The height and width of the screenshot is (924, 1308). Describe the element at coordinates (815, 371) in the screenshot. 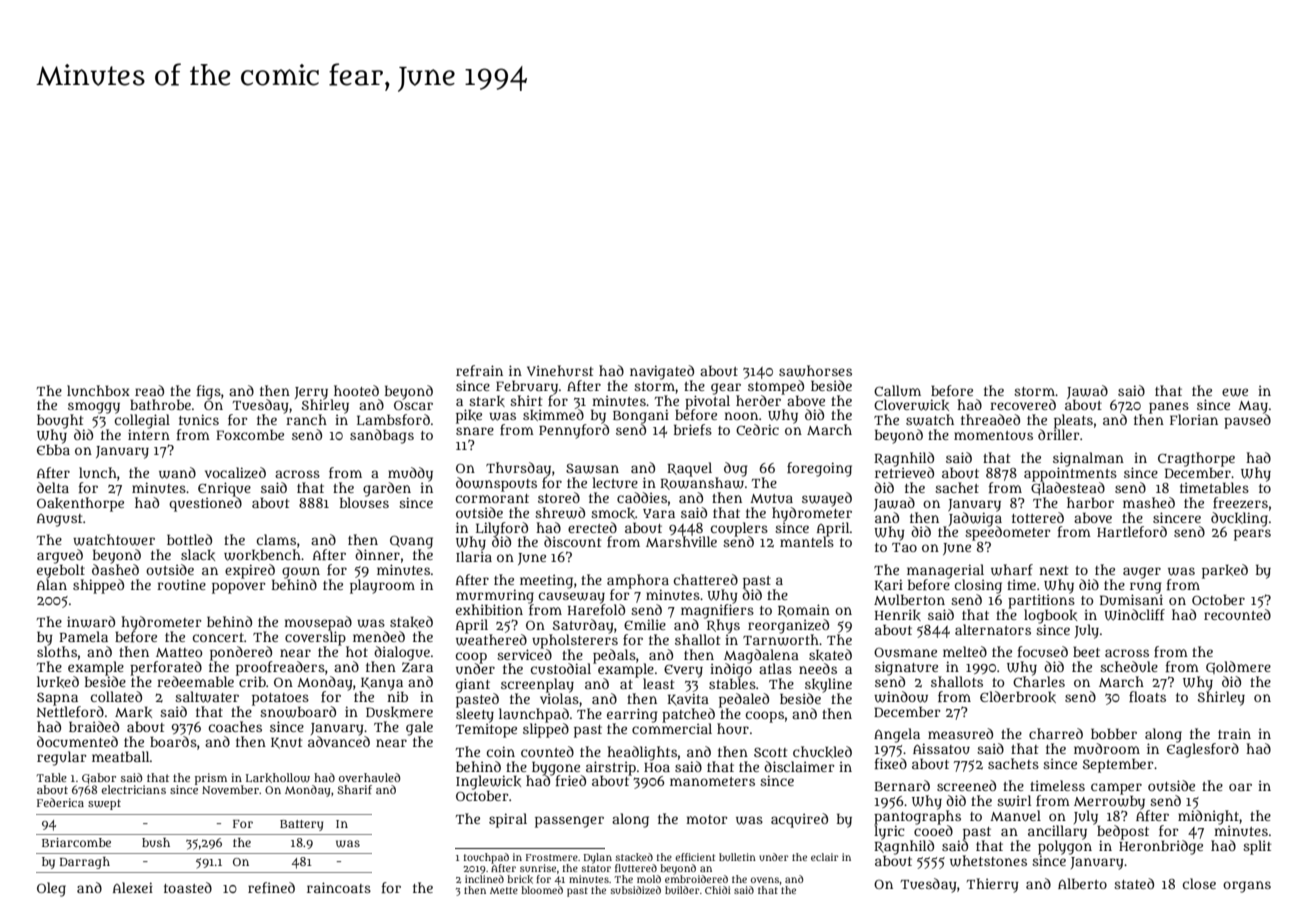

I see `sawhorses` at that location.
